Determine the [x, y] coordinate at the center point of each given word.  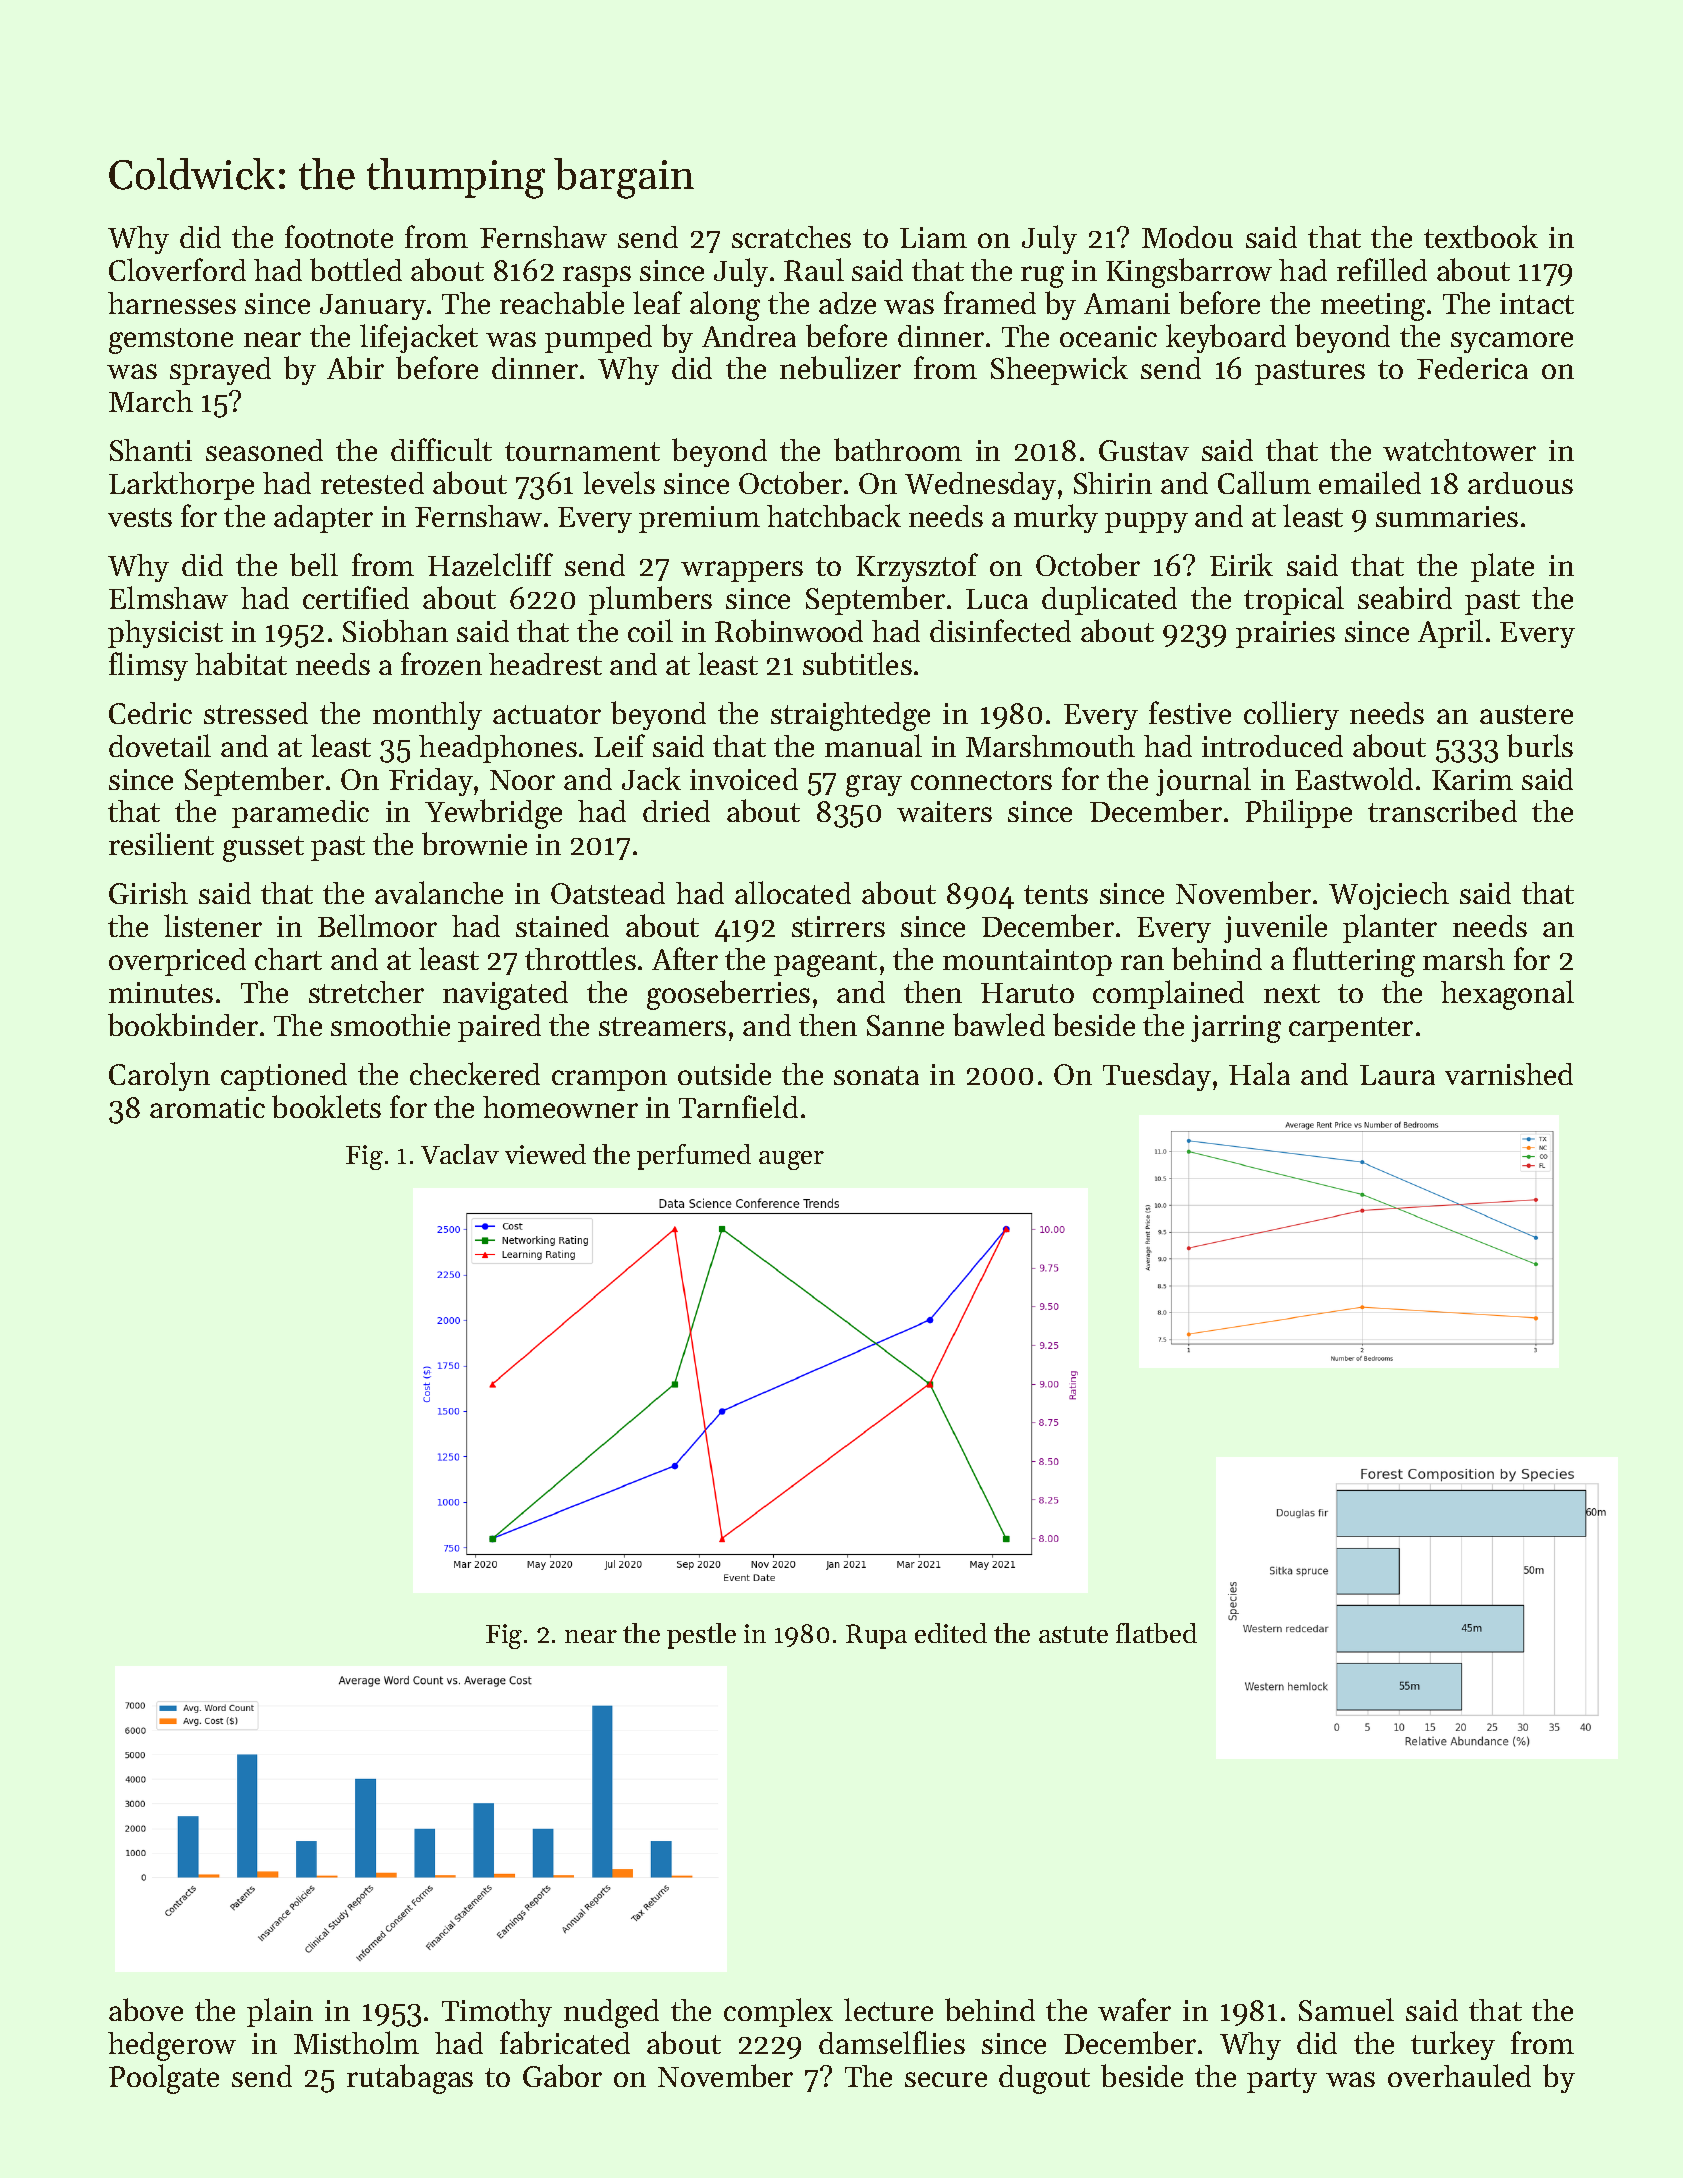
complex [778, 2012]
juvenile [1275, 928]
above [146, 2009]
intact [1537, 303]
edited [951, 1633]
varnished [1509, 1074]
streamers [662, 1026]
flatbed [1156, 1633]
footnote [339, 236]
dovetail [160, 745]
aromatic [207, 1107]
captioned [284, 1077]
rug [1042, 277]
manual [873, 745]
